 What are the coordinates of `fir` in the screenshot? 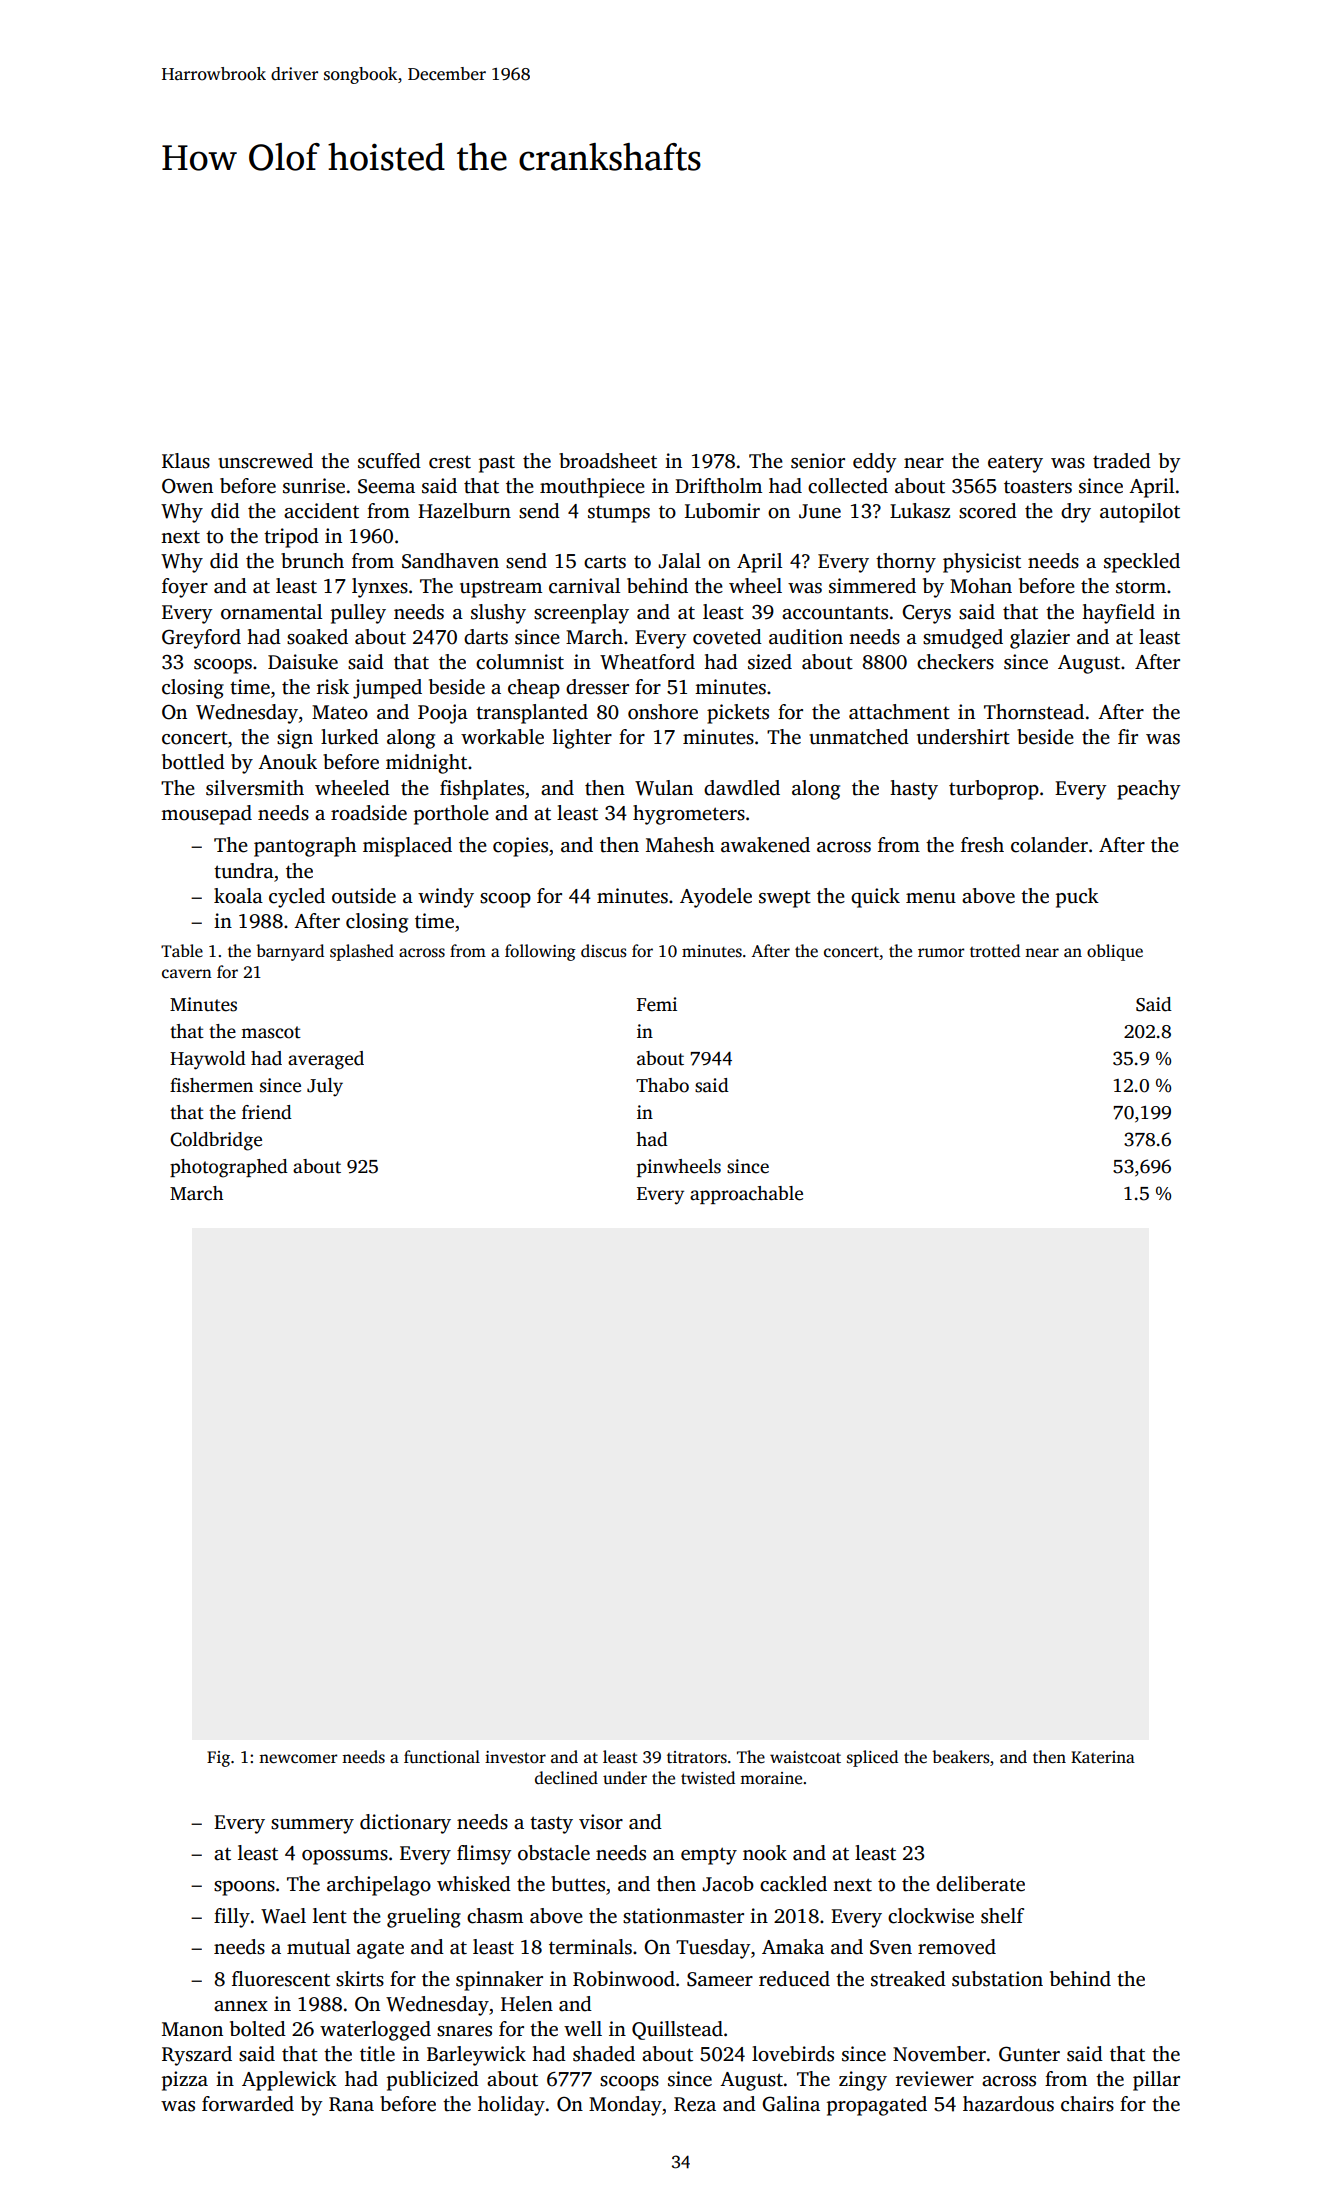 It's located at (1128, 736).
